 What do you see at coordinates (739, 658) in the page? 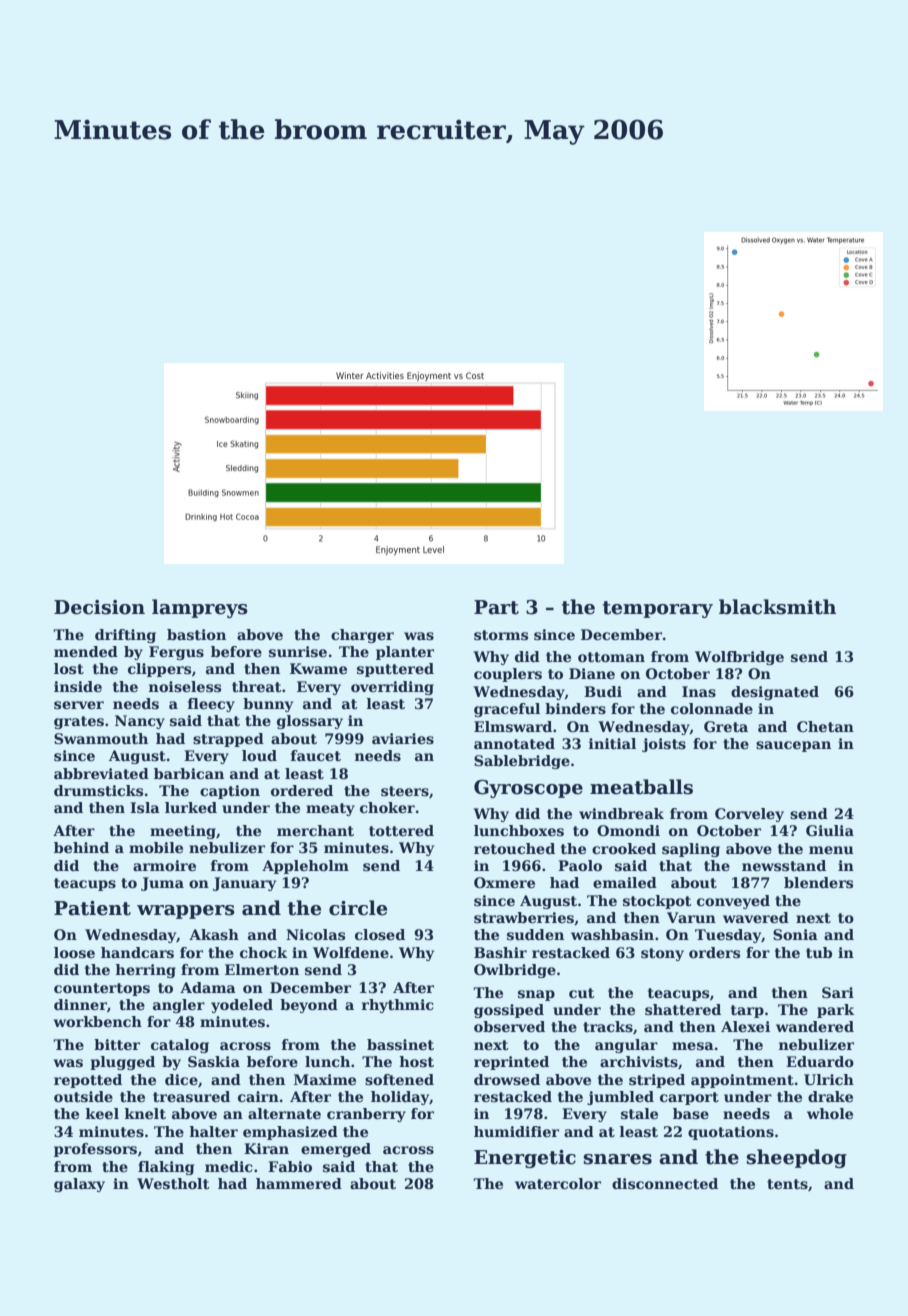
I see `Wolfbridge` at bounding box center [739, 658].
